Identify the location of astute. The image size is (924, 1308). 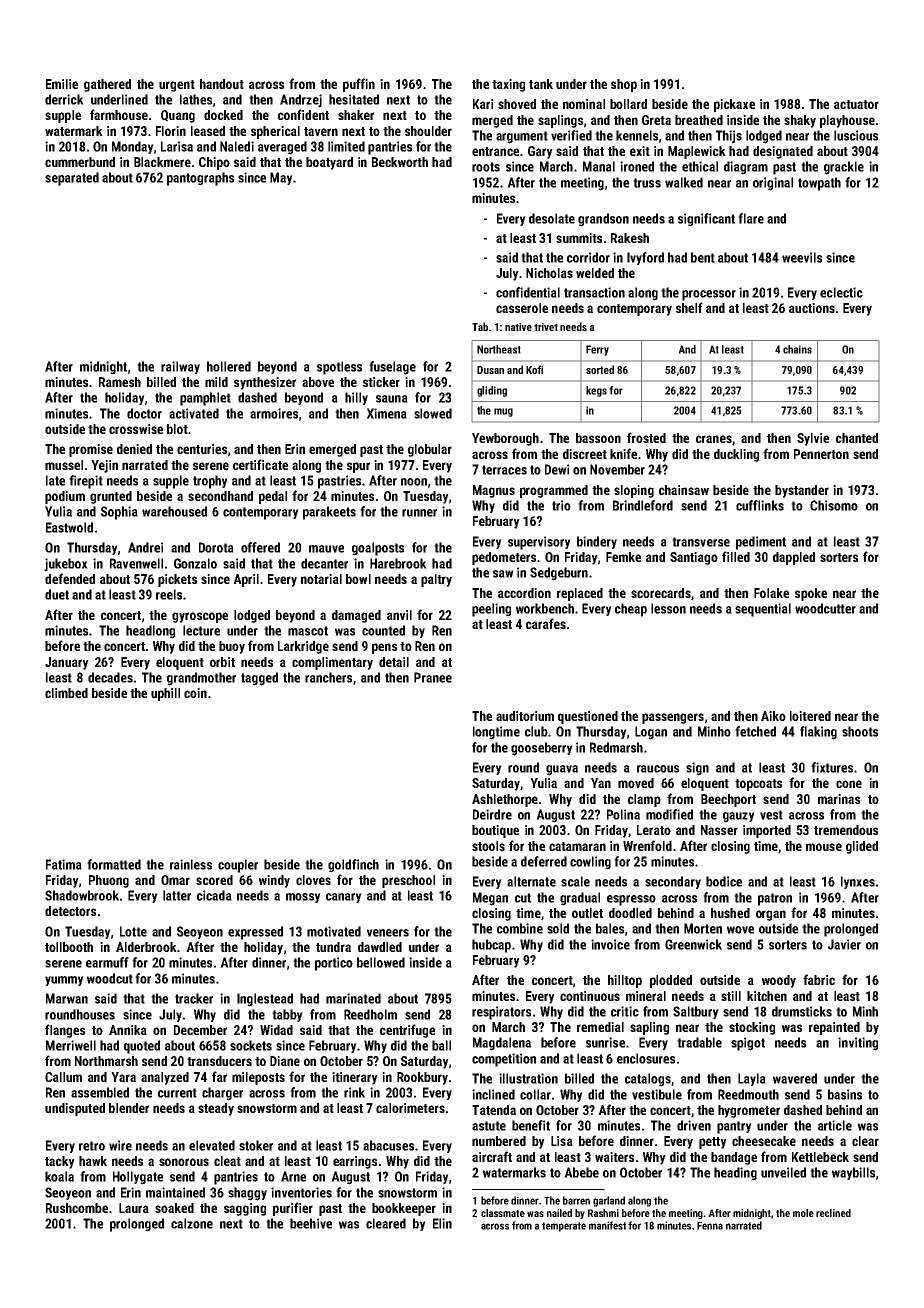
(489, 1126).
